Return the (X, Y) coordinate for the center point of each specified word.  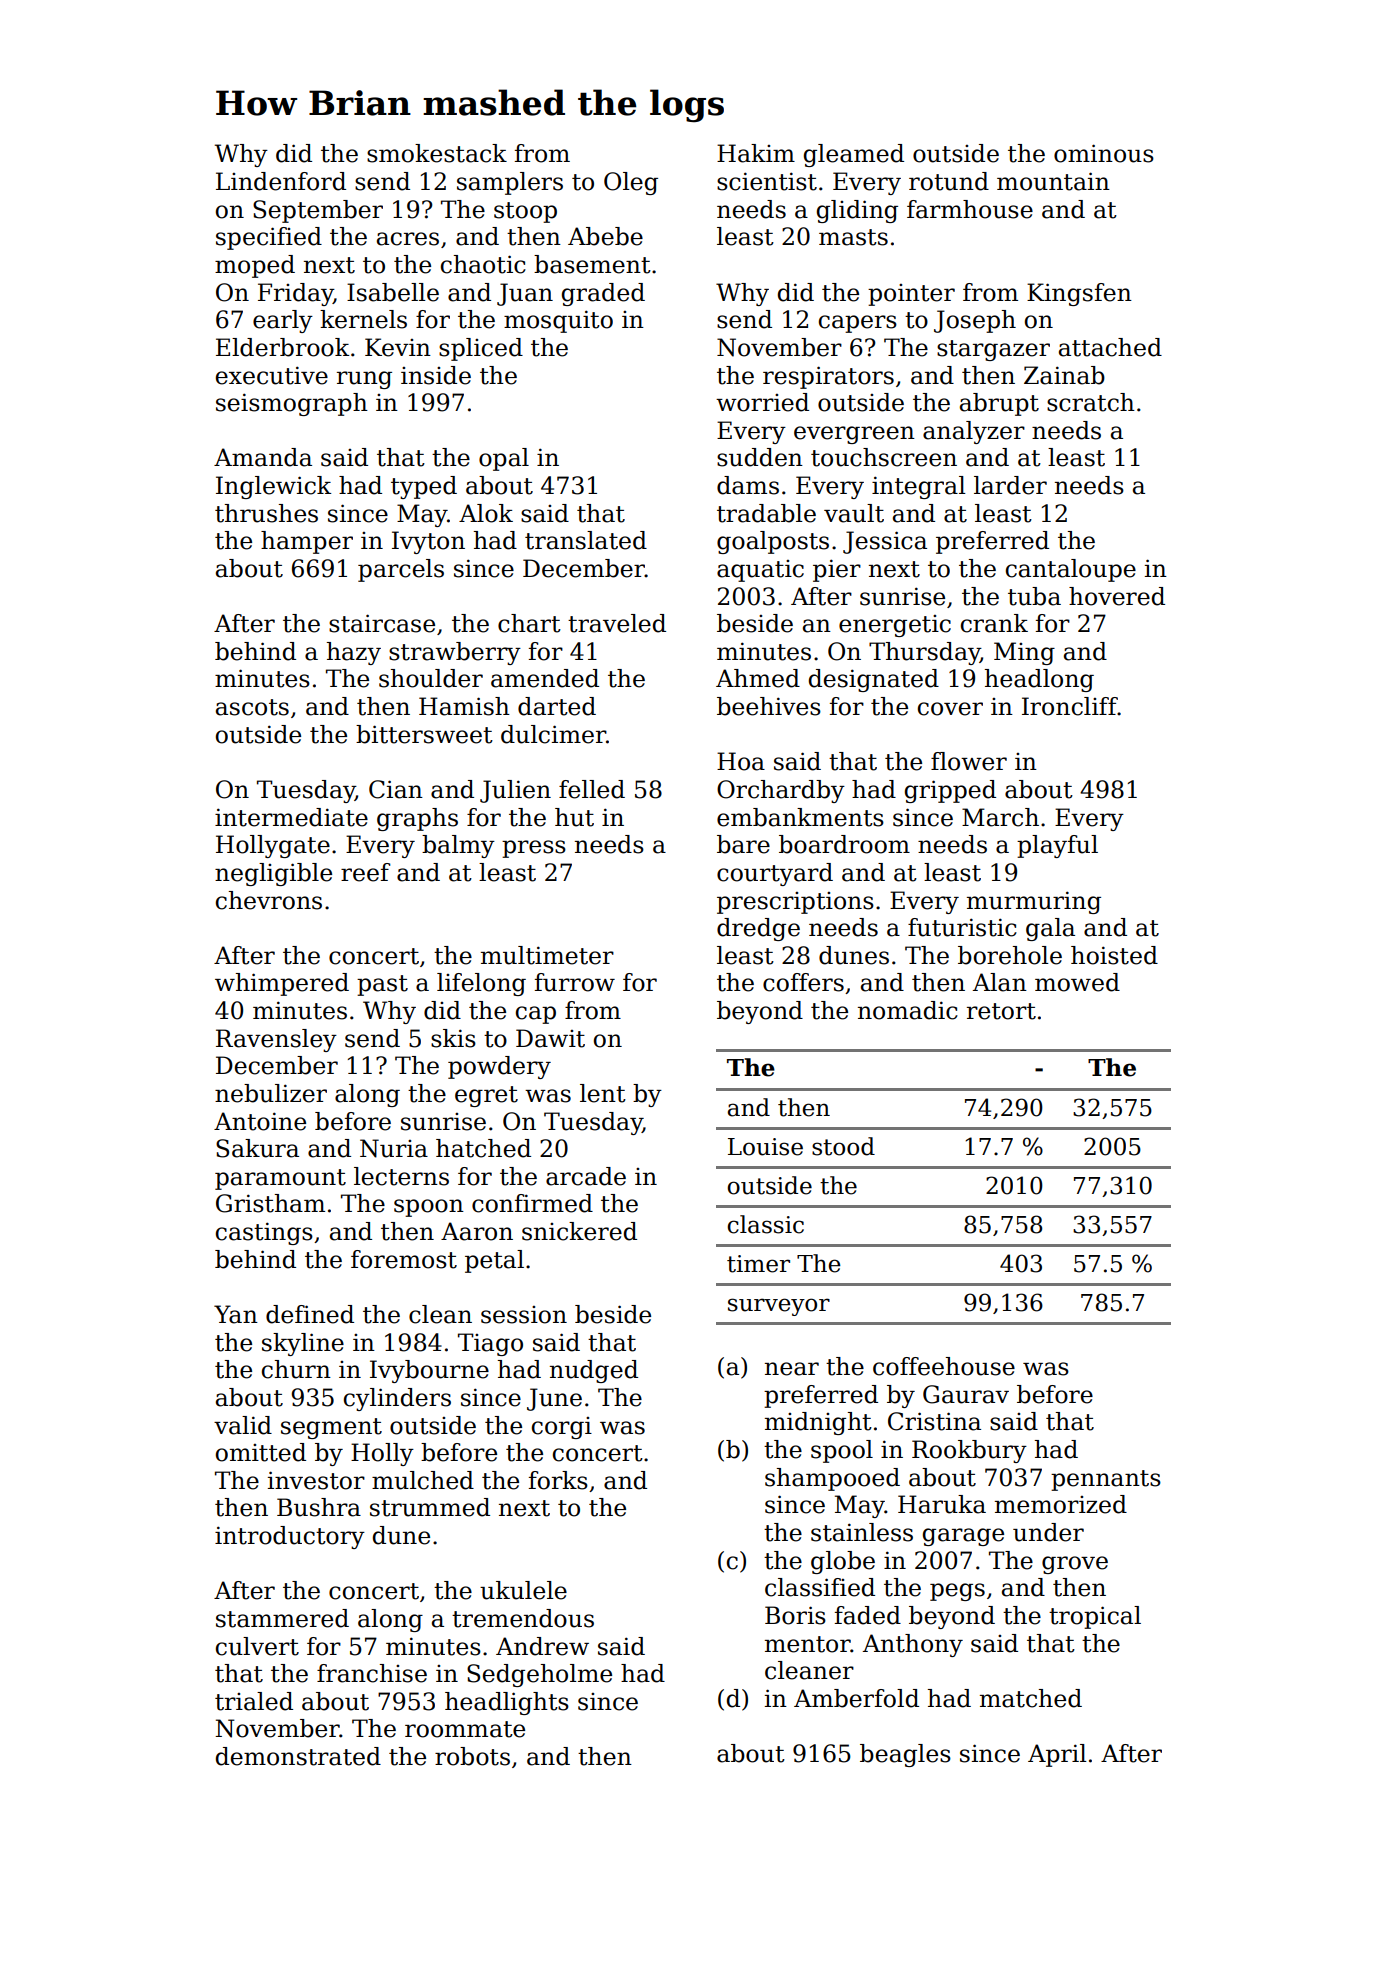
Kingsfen (1079, 294)
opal (504, 459)
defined (310, 1314)
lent (603, 1093)
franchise (372, 1673)
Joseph (975, 321)
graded (603, 294)
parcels (401, 570)
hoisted (1114, 955)
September (318, 211)
